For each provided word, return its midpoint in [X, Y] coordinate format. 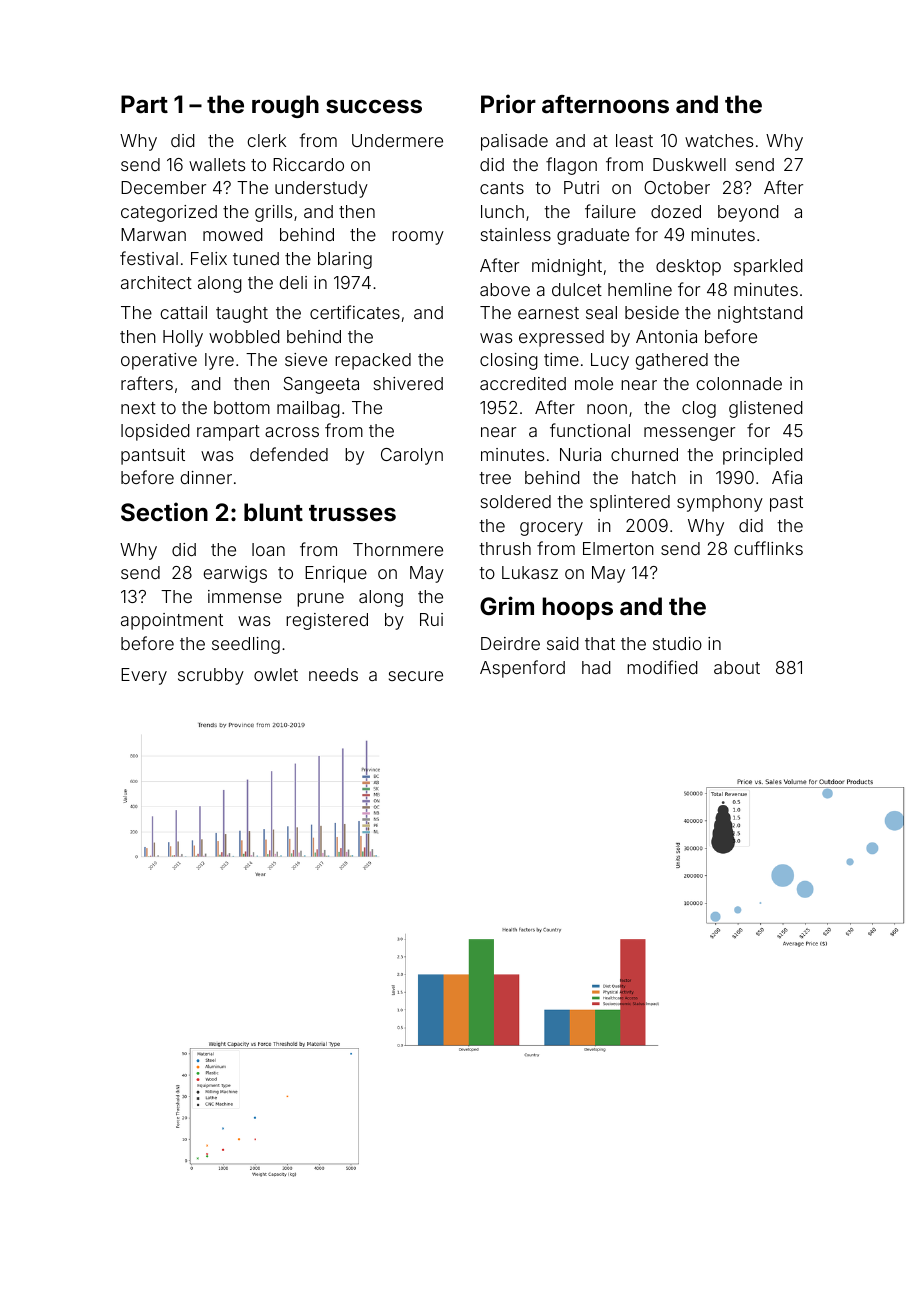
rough [285, 106]
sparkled [768, 267]
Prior [508, 104]
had [596, 667]
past [786, 504]
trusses [352, 513]
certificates [355, 312]
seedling [246, 645]
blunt [273, 512]
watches [719, 140]
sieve [306, 359]
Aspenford [522, 669]
